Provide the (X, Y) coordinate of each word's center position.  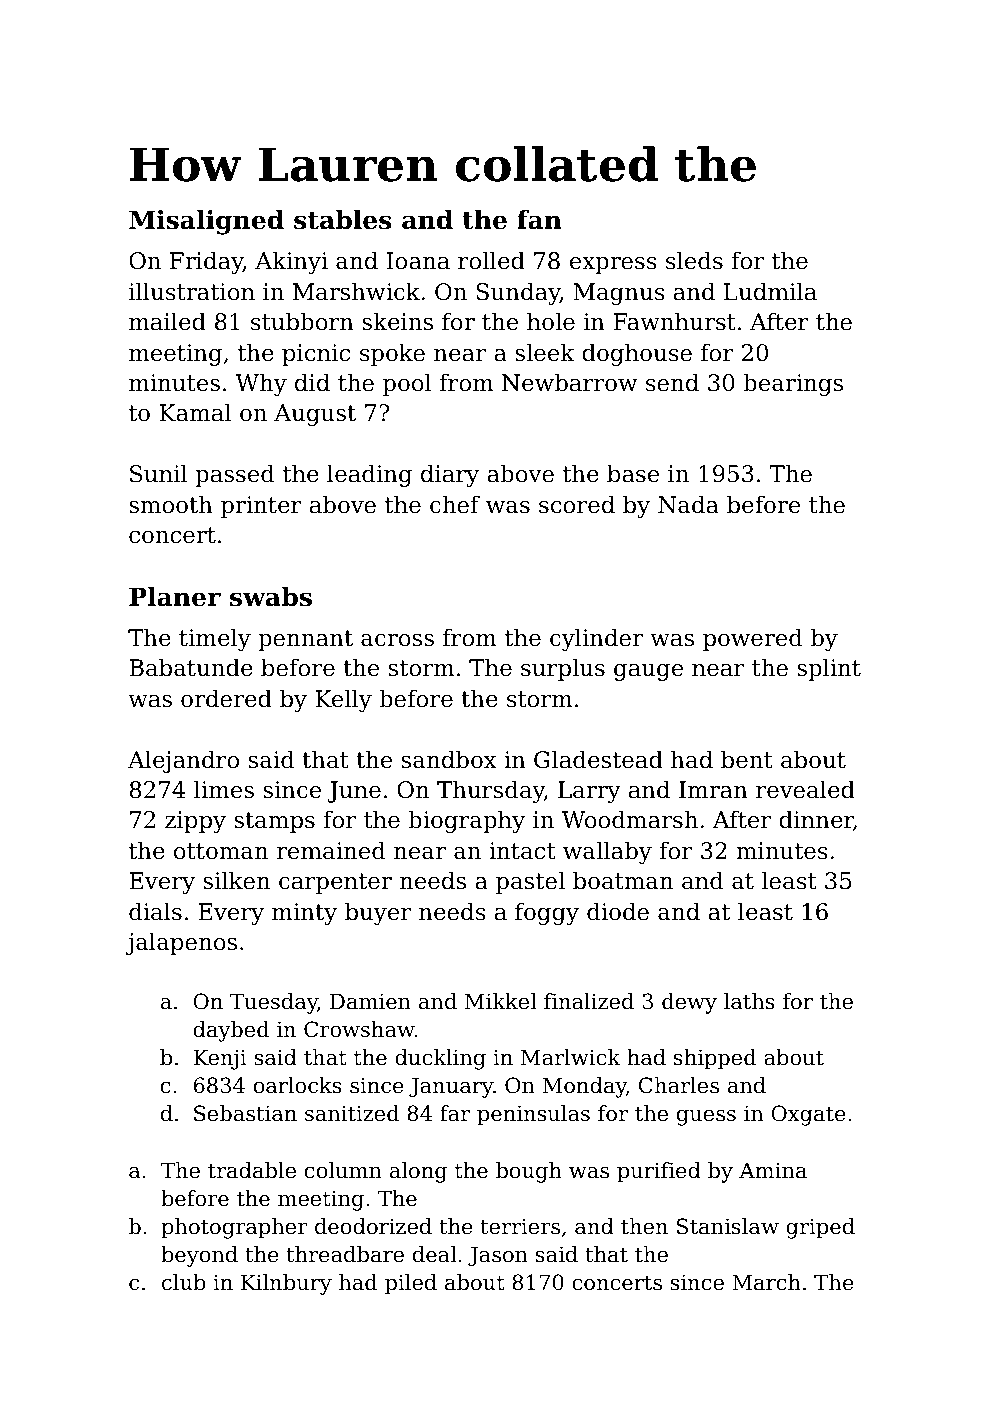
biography (466, 821)
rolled (491, 260)
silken (236, 880)
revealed (805, 789)
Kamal (195, 412)
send (672, 382)
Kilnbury (286, 1284)
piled (411, 1284)
